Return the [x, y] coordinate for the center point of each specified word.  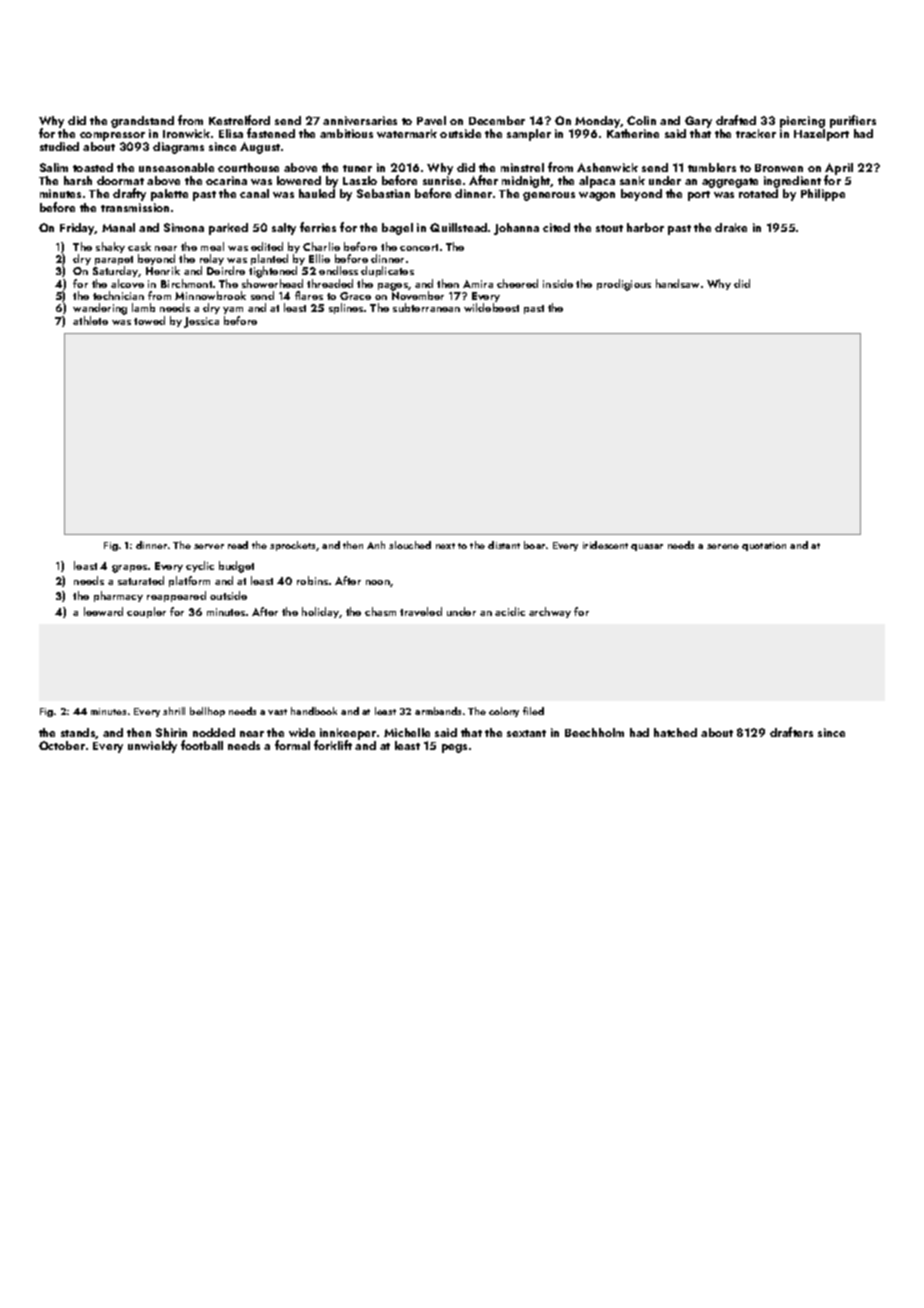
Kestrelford [239, 120]
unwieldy [152, 747]
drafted [736, 120]
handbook [314, 711]
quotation [764, 546]
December [497, 120]
